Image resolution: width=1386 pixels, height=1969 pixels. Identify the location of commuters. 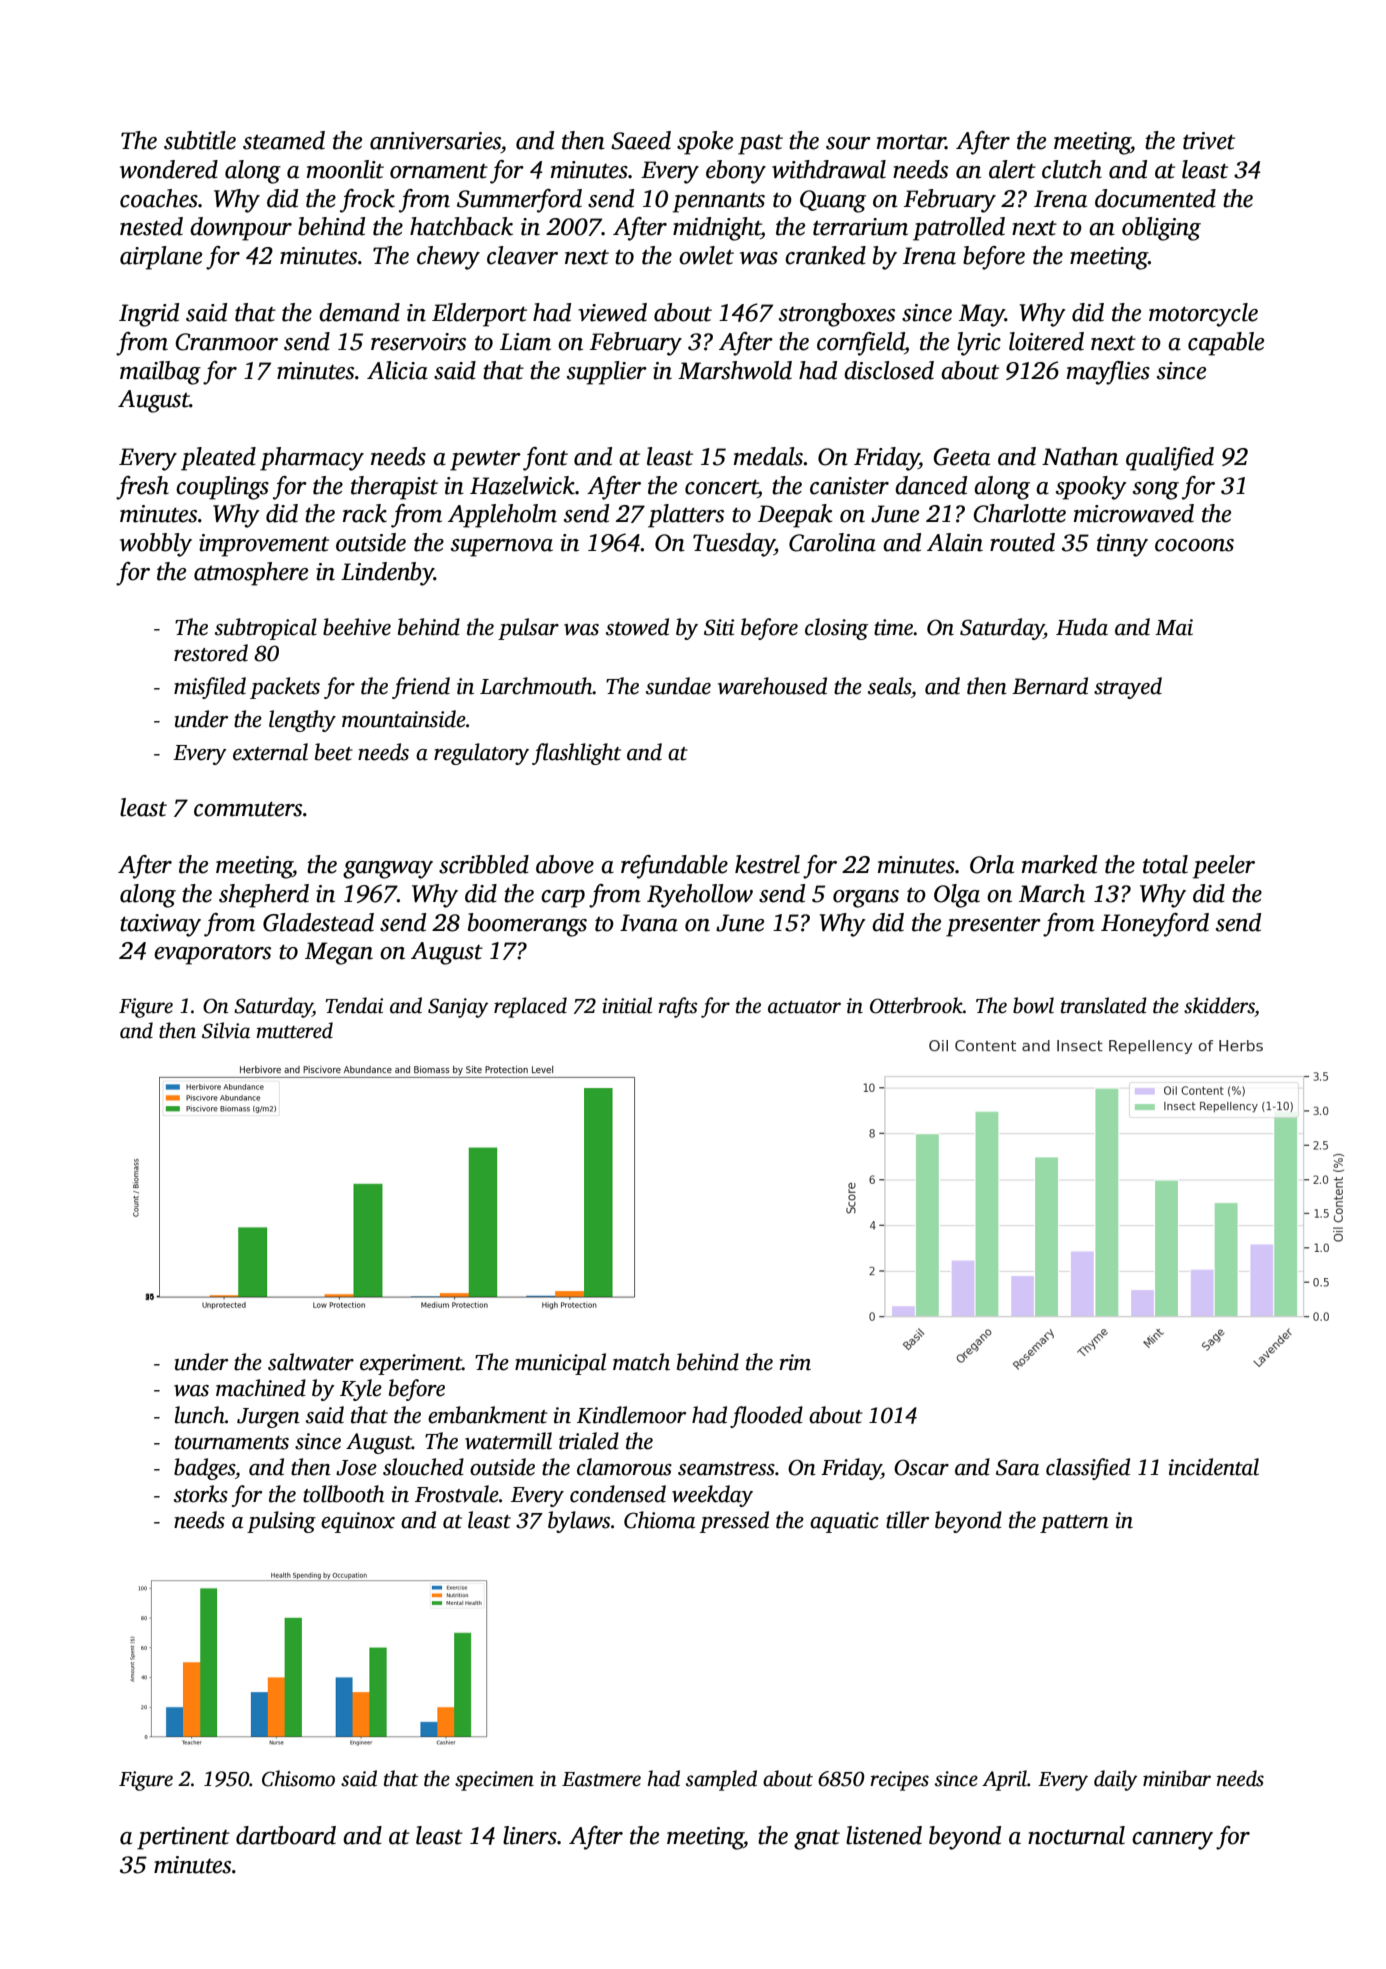
(248, 809).
